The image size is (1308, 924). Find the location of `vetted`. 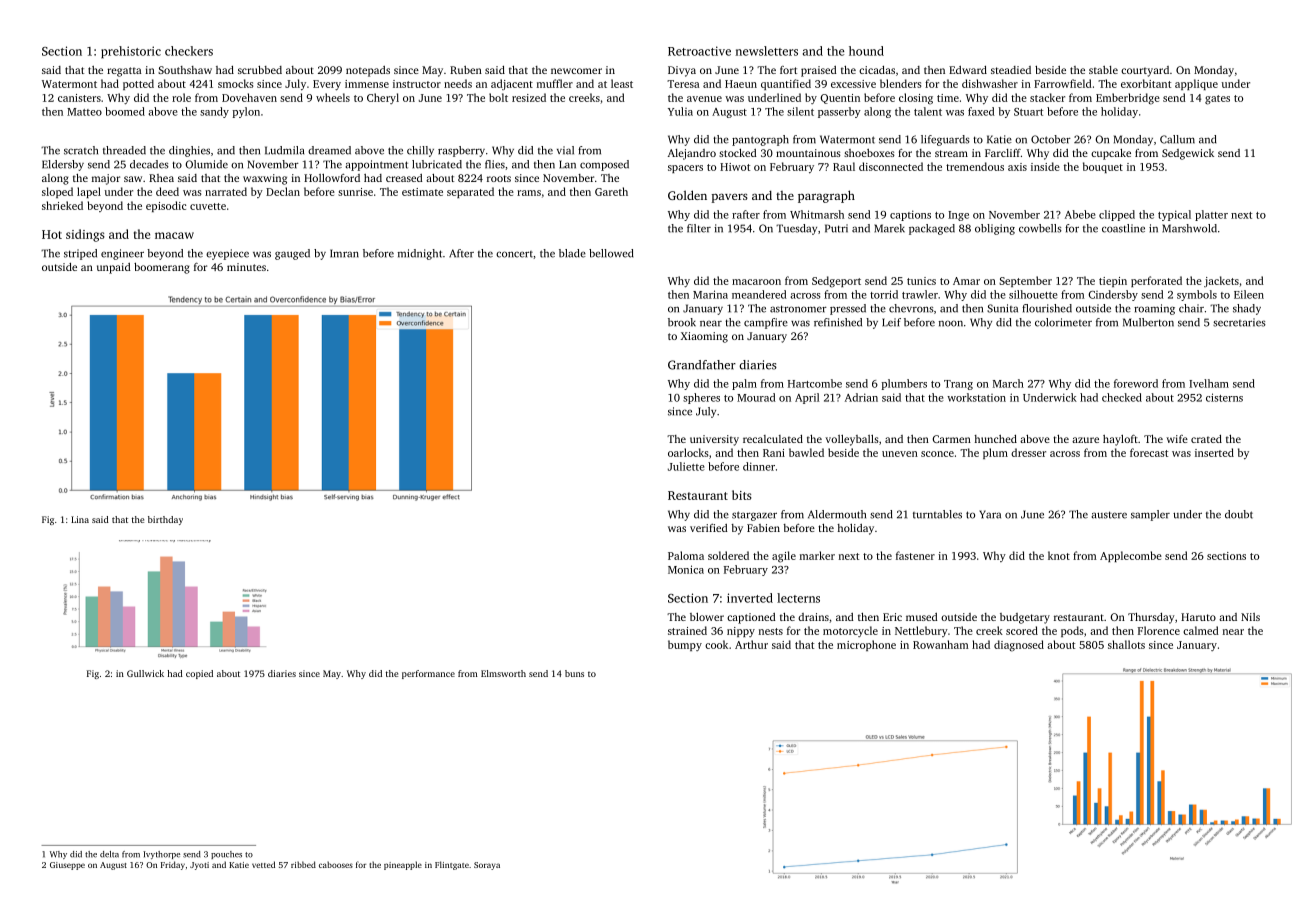

vetted is located at coordinates (263, 864).
